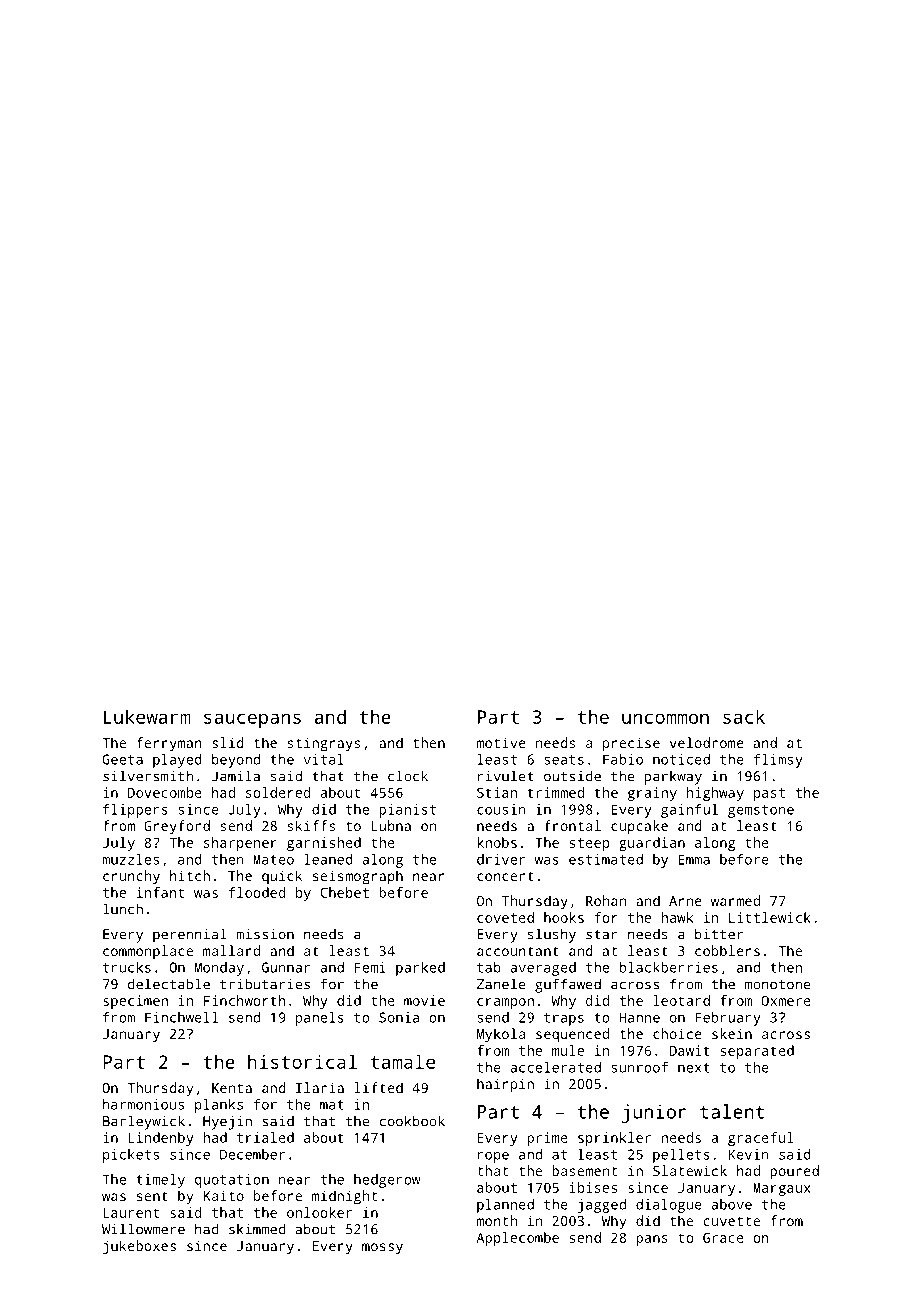 The height and width of the image is (1308, 924). I want to click on Gunnar, so click(286, 967).
